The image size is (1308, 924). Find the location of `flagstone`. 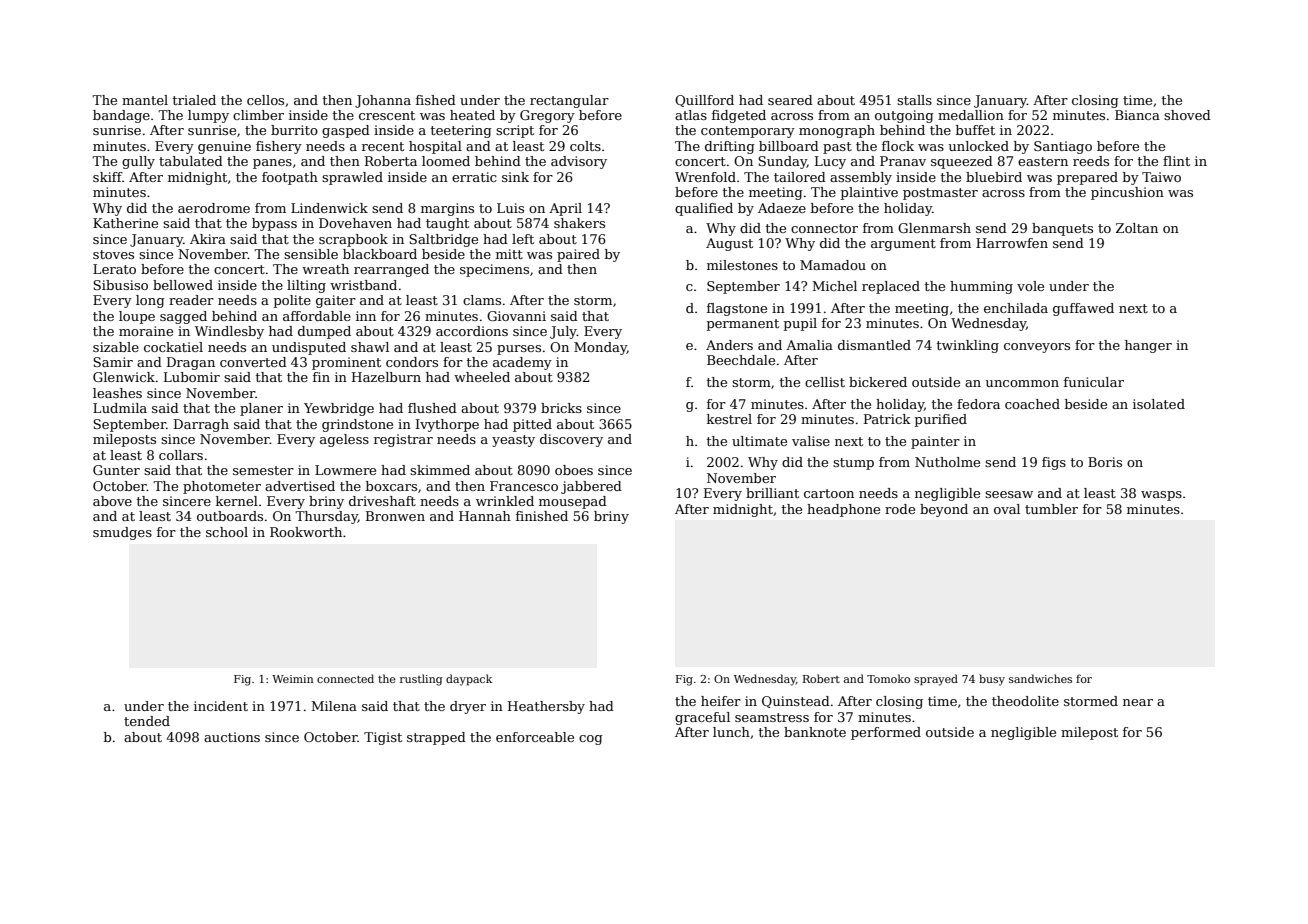

flagstone is located at coordinates (737, 309).
